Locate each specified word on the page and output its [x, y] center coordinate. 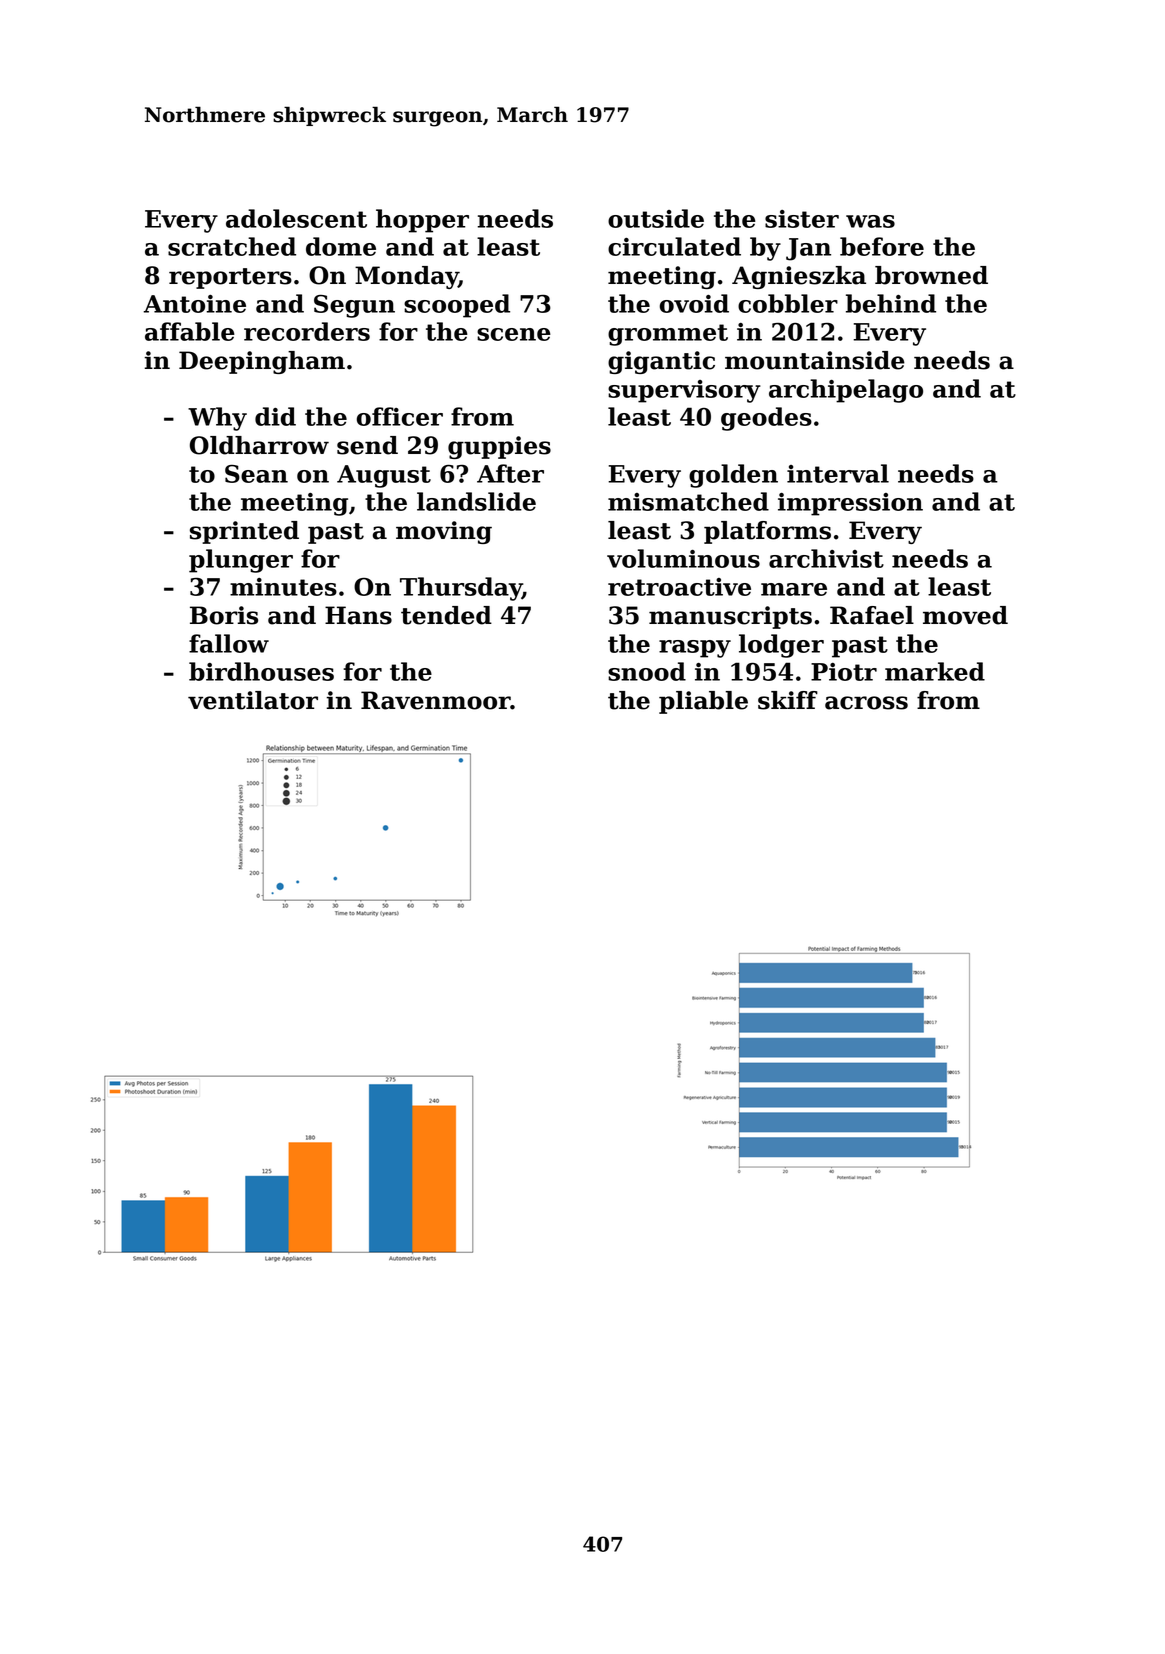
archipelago [846, 391]
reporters [230, 278]
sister [802, 219]
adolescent [296, 218]
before [882, 246]
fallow [229, 643]
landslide [476, 501]
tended [446, 615]
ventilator [253, 700]
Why [217, 419]
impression [850, 504]
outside [656, 218]
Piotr [844, 672]
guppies [499, 447]
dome [341, 246]
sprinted [244, 532]
